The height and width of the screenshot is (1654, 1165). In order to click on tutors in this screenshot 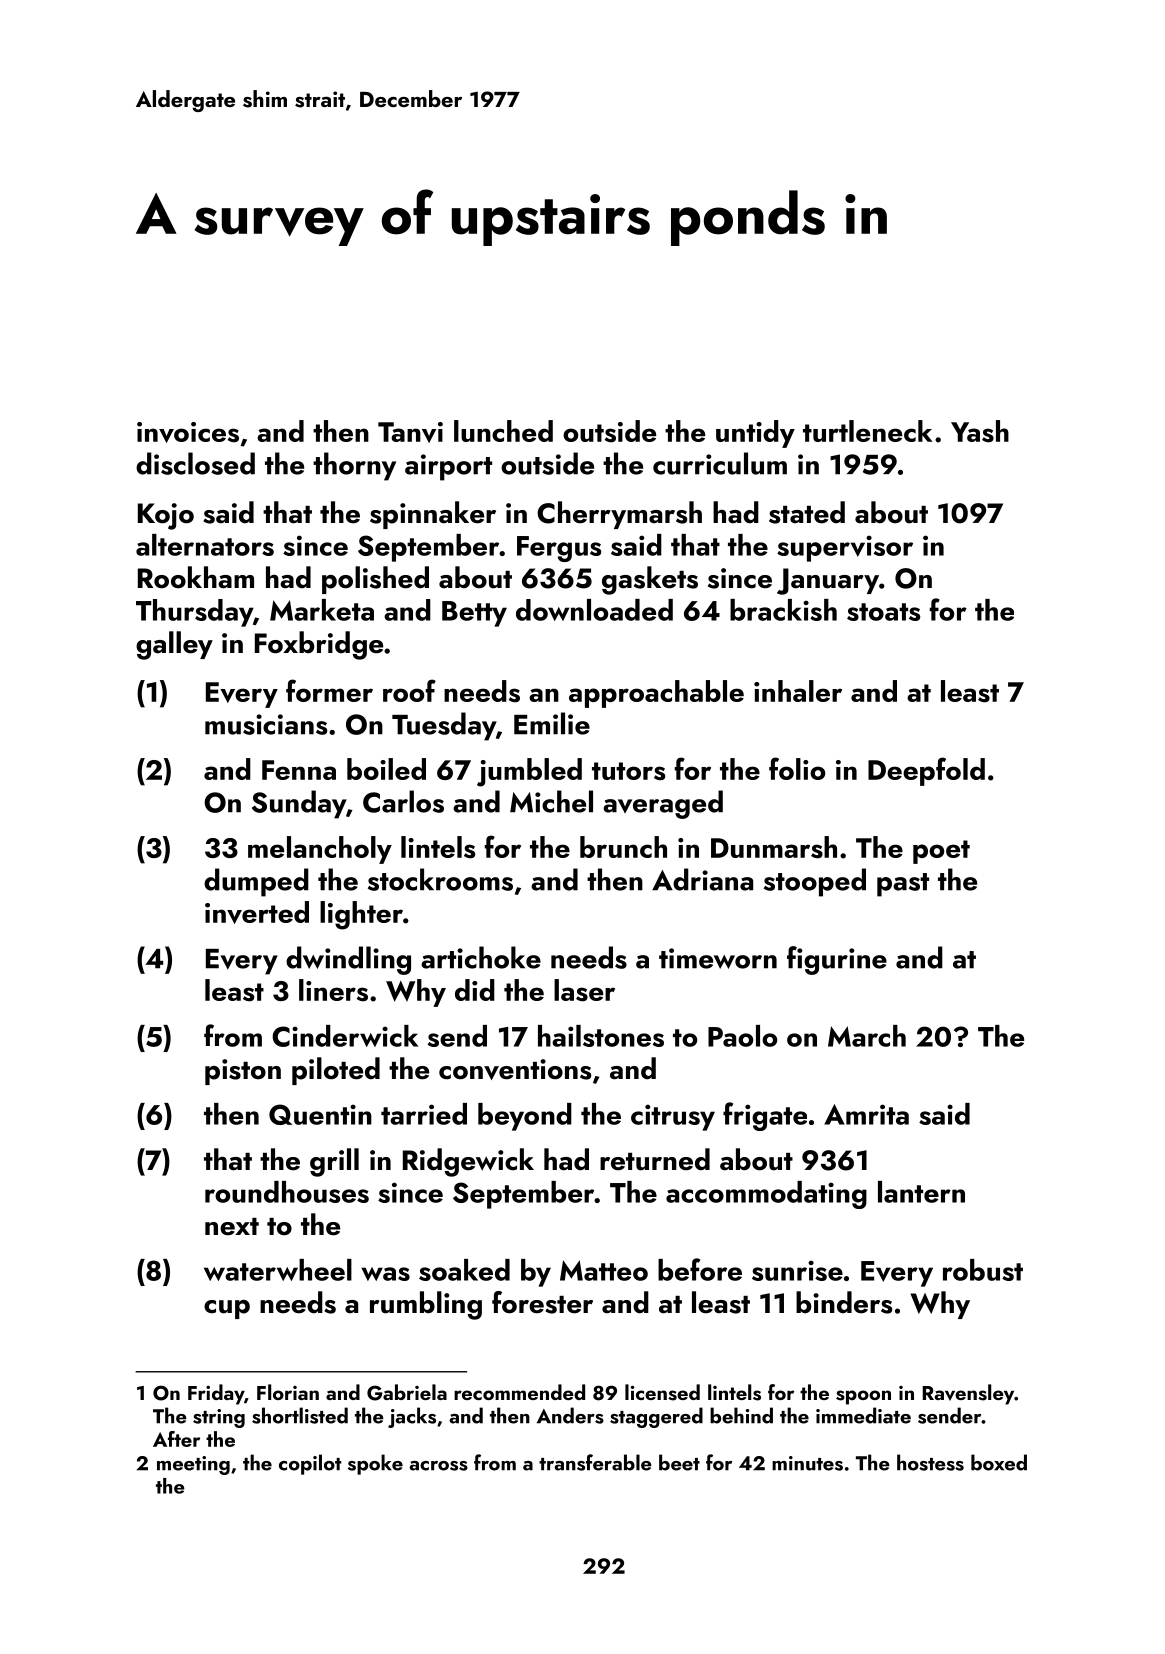, I will do `click(628, 771)`.
